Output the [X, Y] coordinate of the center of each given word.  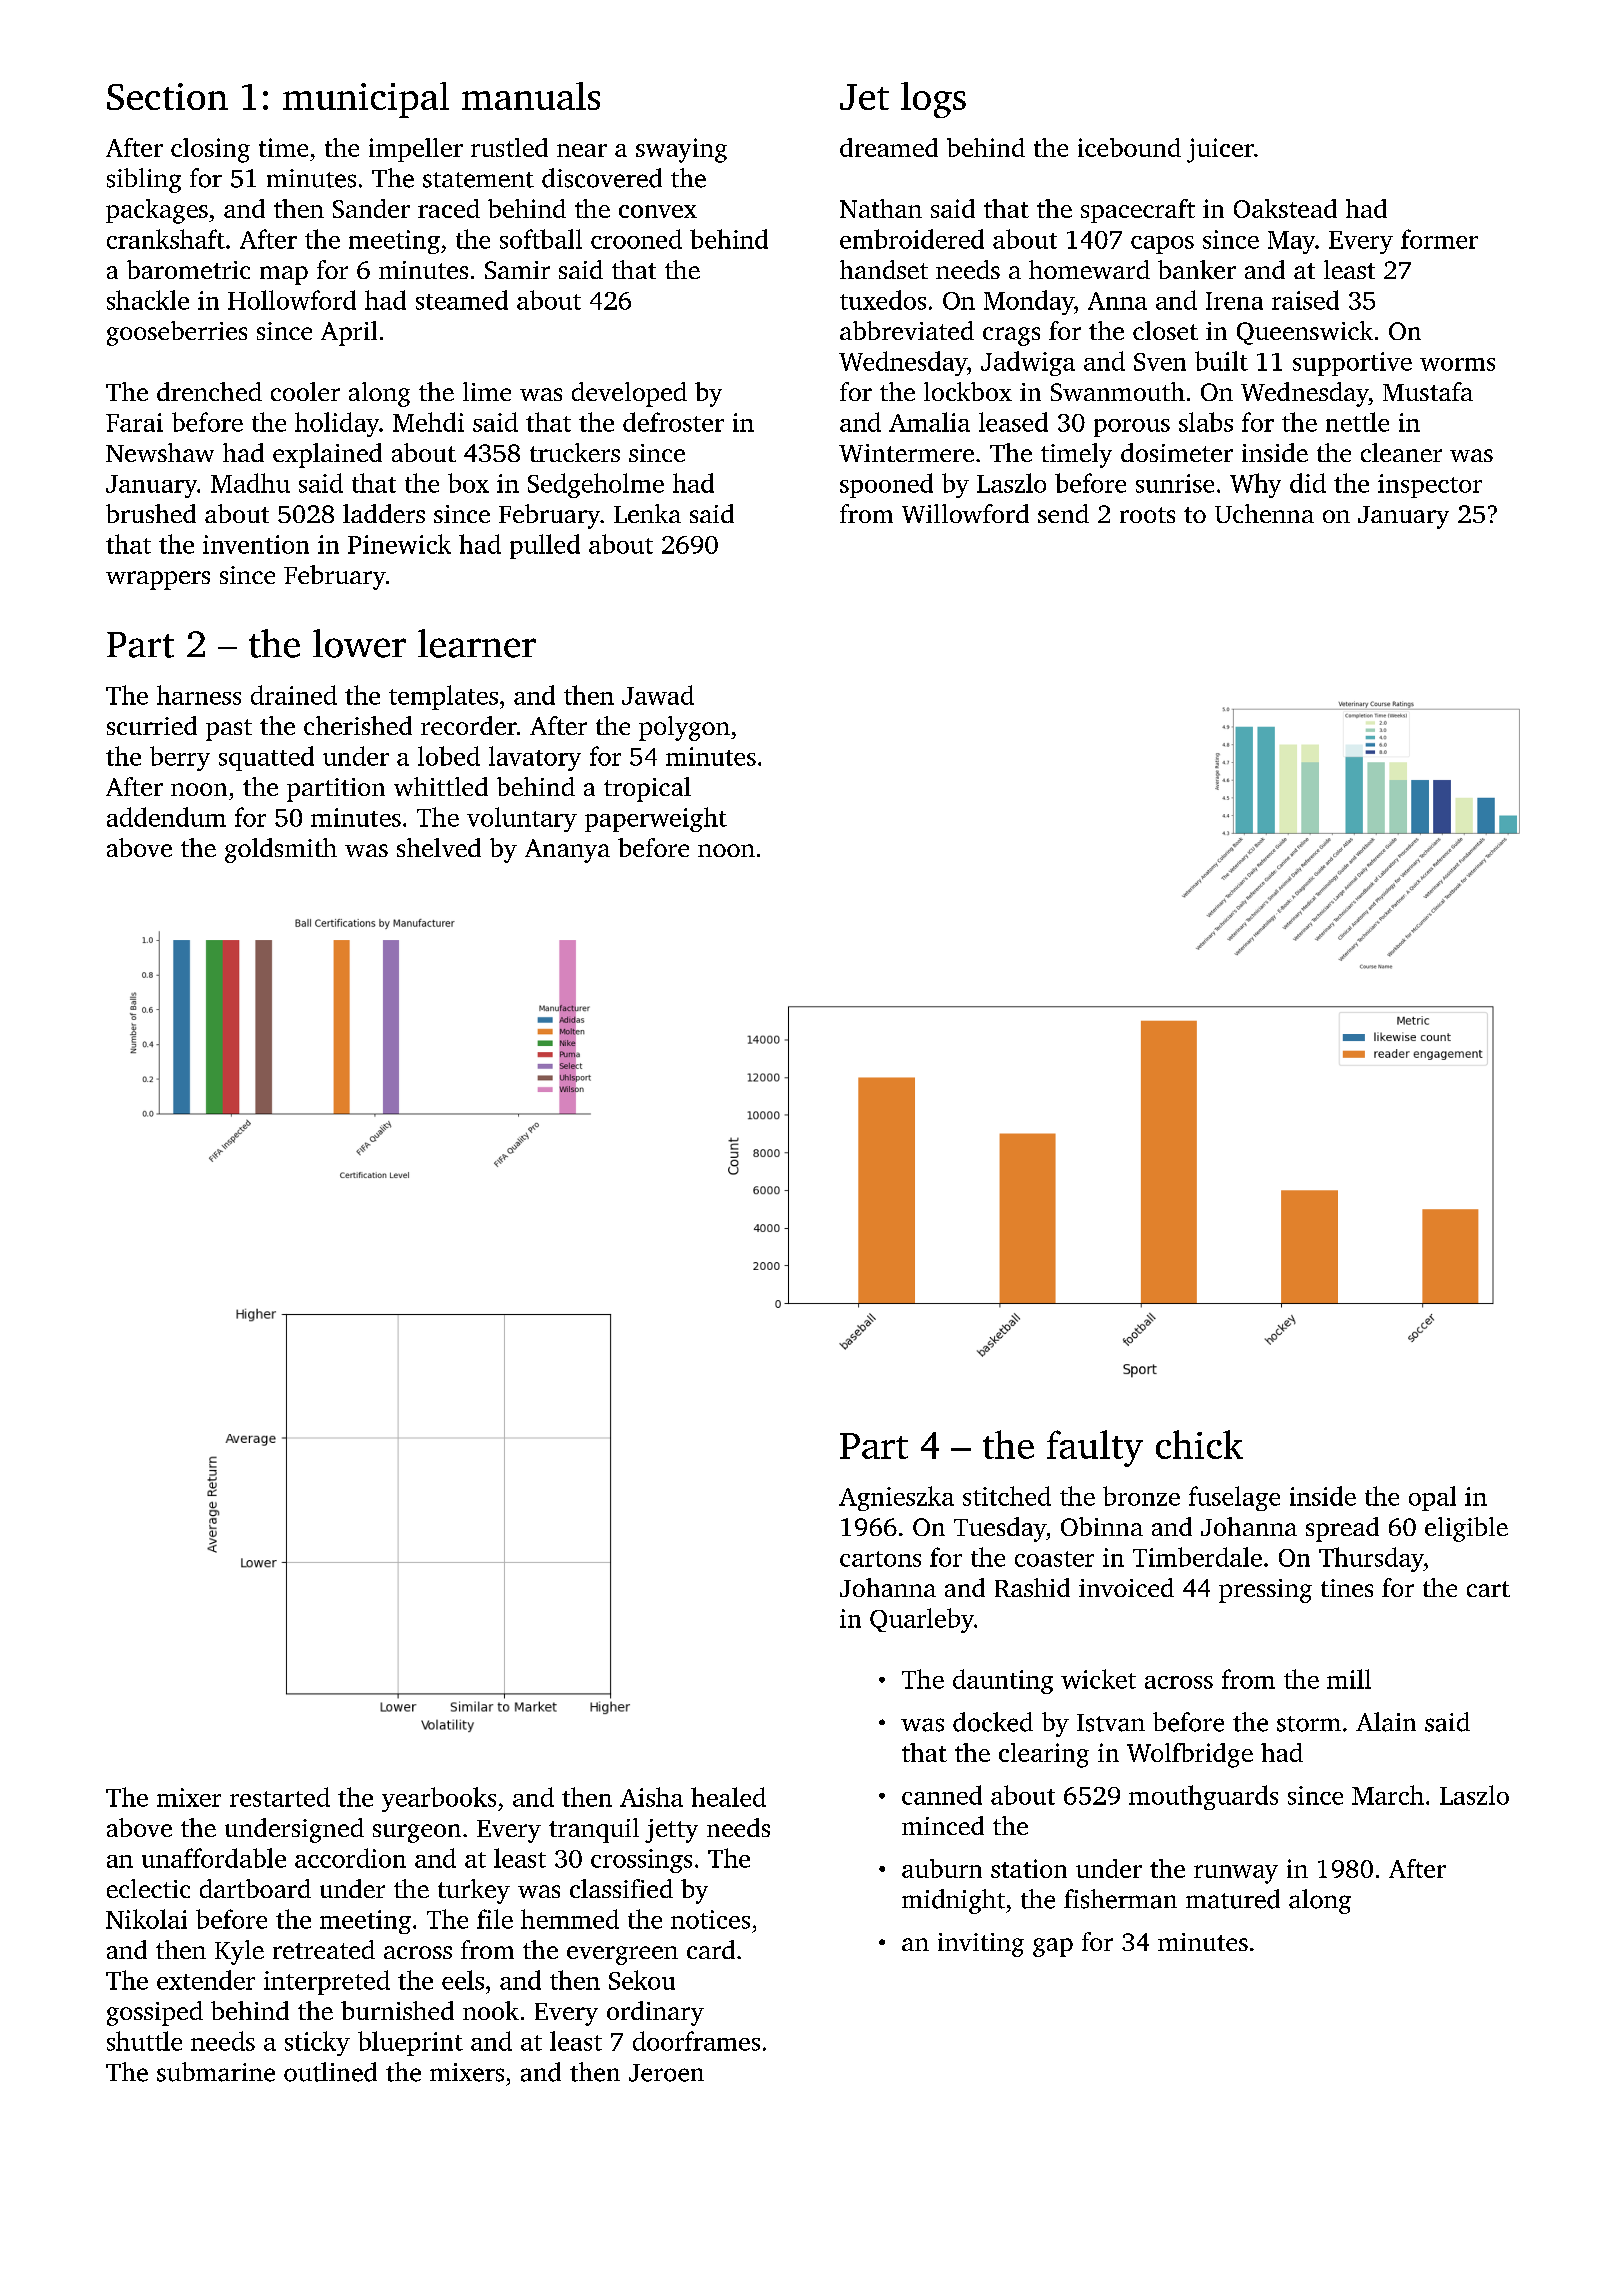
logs [933, 100]
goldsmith [281, 850]
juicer [1220, 150]
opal [1432, 1498]
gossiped [155, 2013]
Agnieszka [896, 1498]
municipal [366, 100]
